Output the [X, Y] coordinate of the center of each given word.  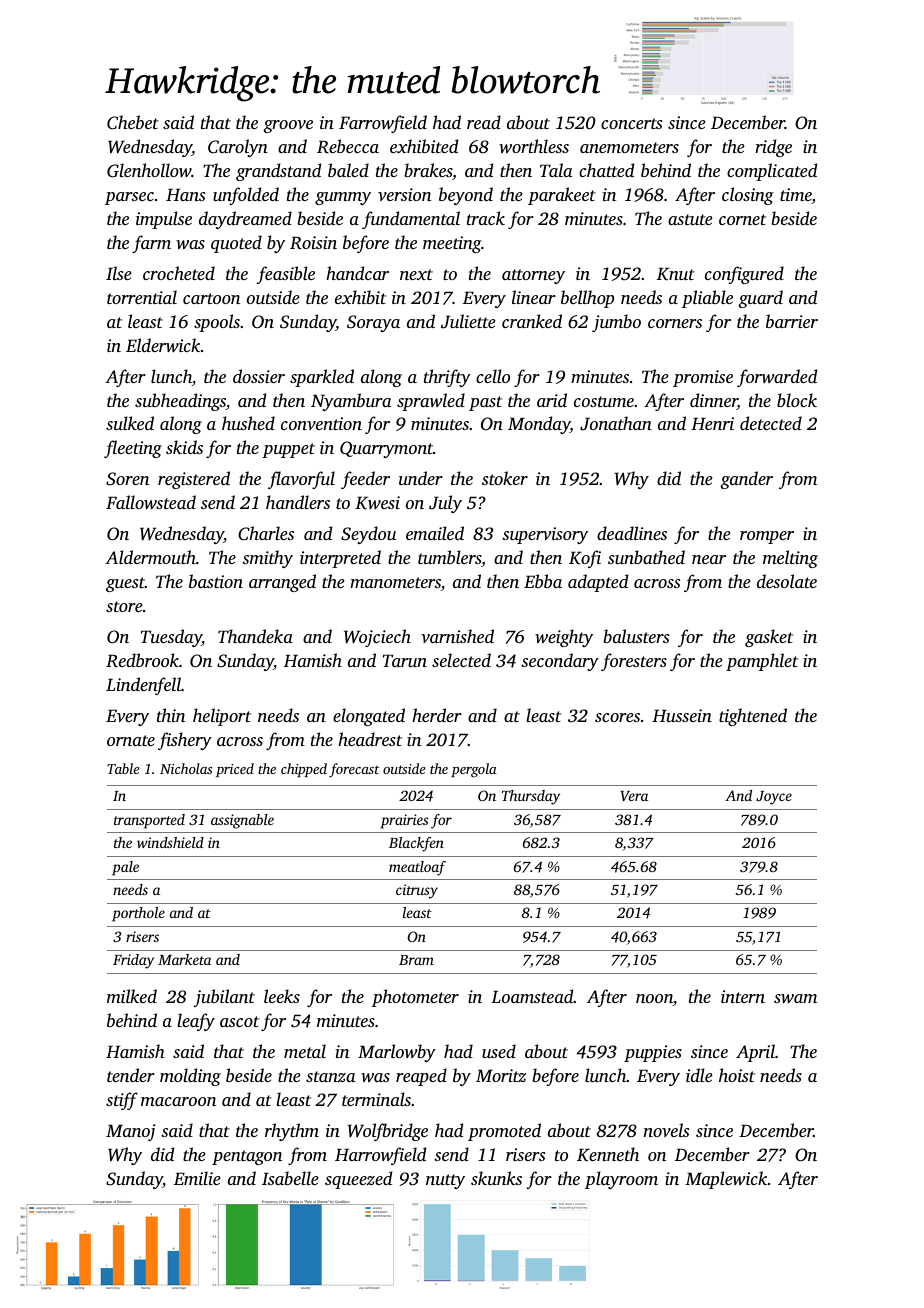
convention [321, 423]
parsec [129, 198]
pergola [474, 770]
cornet [742, 219]
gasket [769, 638]
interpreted [340, 559]
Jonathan [616, 423]
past [485, 403]
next [416, 274]
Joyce [774, 798]
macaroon [178, 1101]
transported [149, 821]
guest [125, 584]
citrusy [417, 891]
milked [132, 996]
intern [743, 996]
